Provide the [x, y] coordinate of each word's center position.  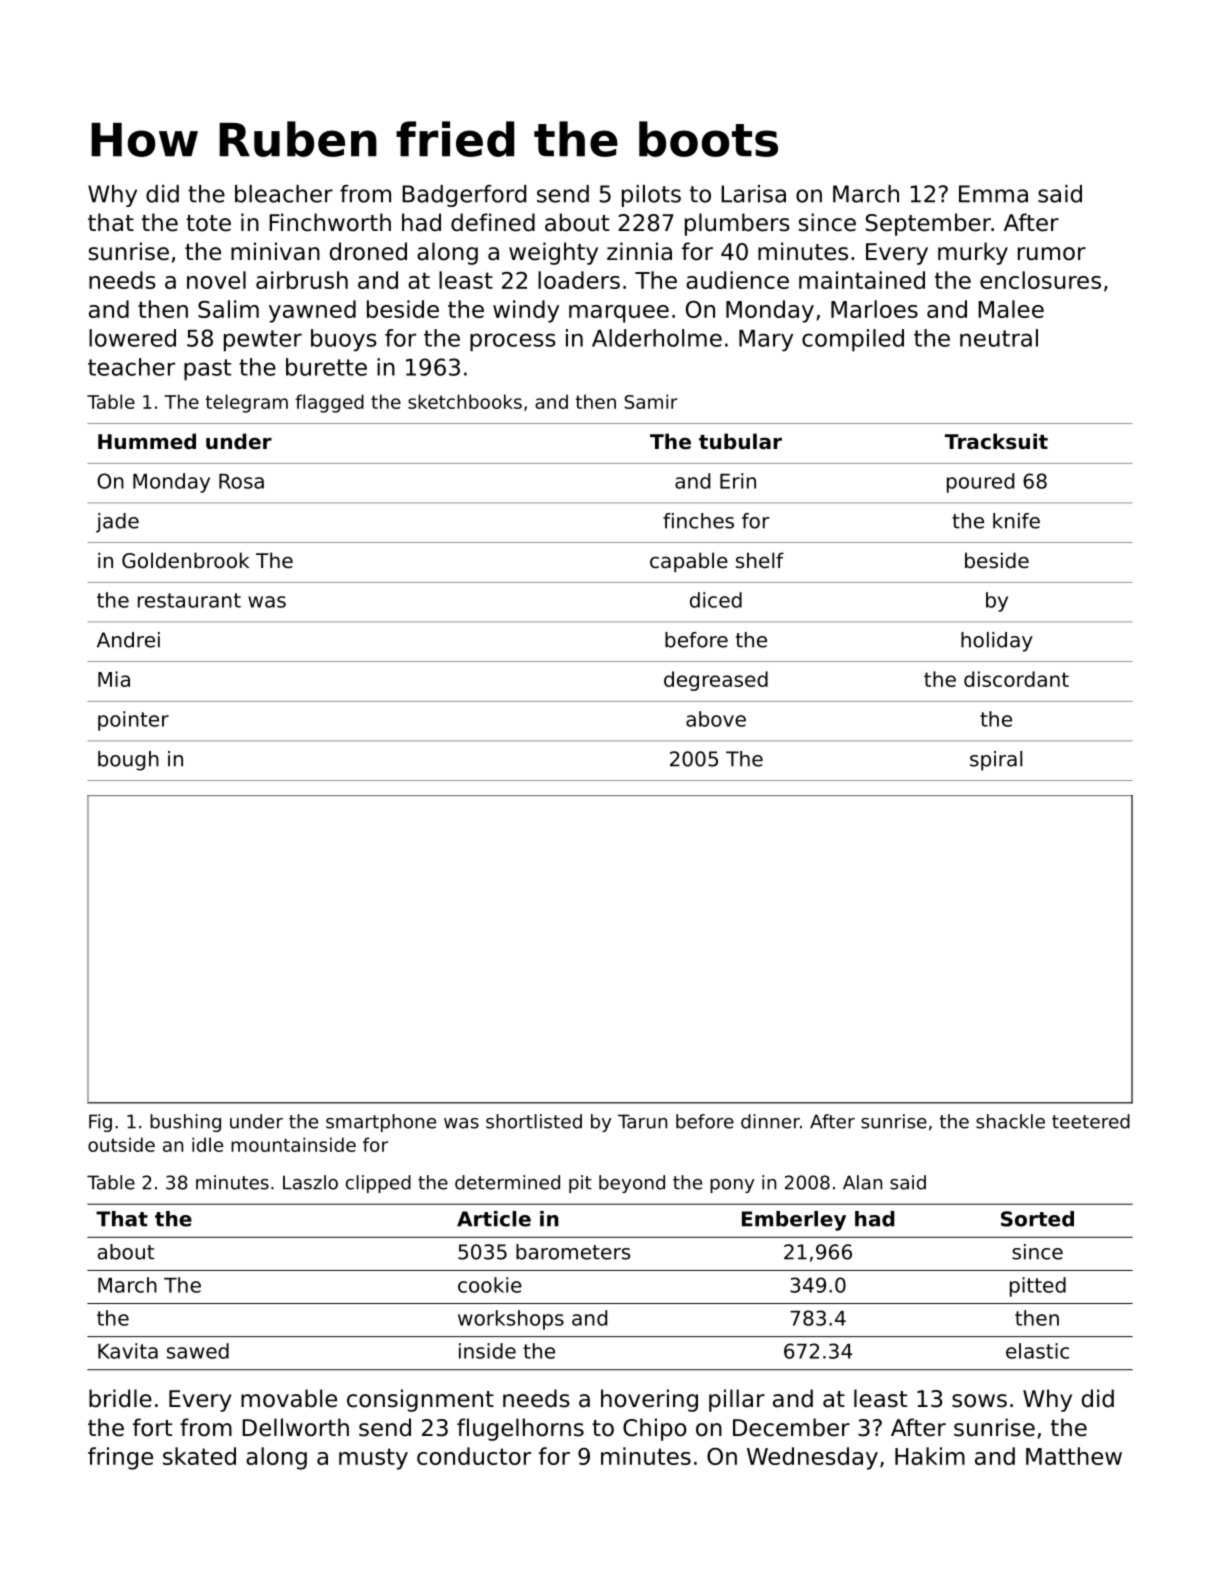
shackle [1010, 1121]
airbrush [302, 280]
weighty [553, 253]
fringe [120, 1458]
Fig [100, 1123]
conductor [474, 1456]
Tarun [642, 1121]
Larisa [753, 194]
